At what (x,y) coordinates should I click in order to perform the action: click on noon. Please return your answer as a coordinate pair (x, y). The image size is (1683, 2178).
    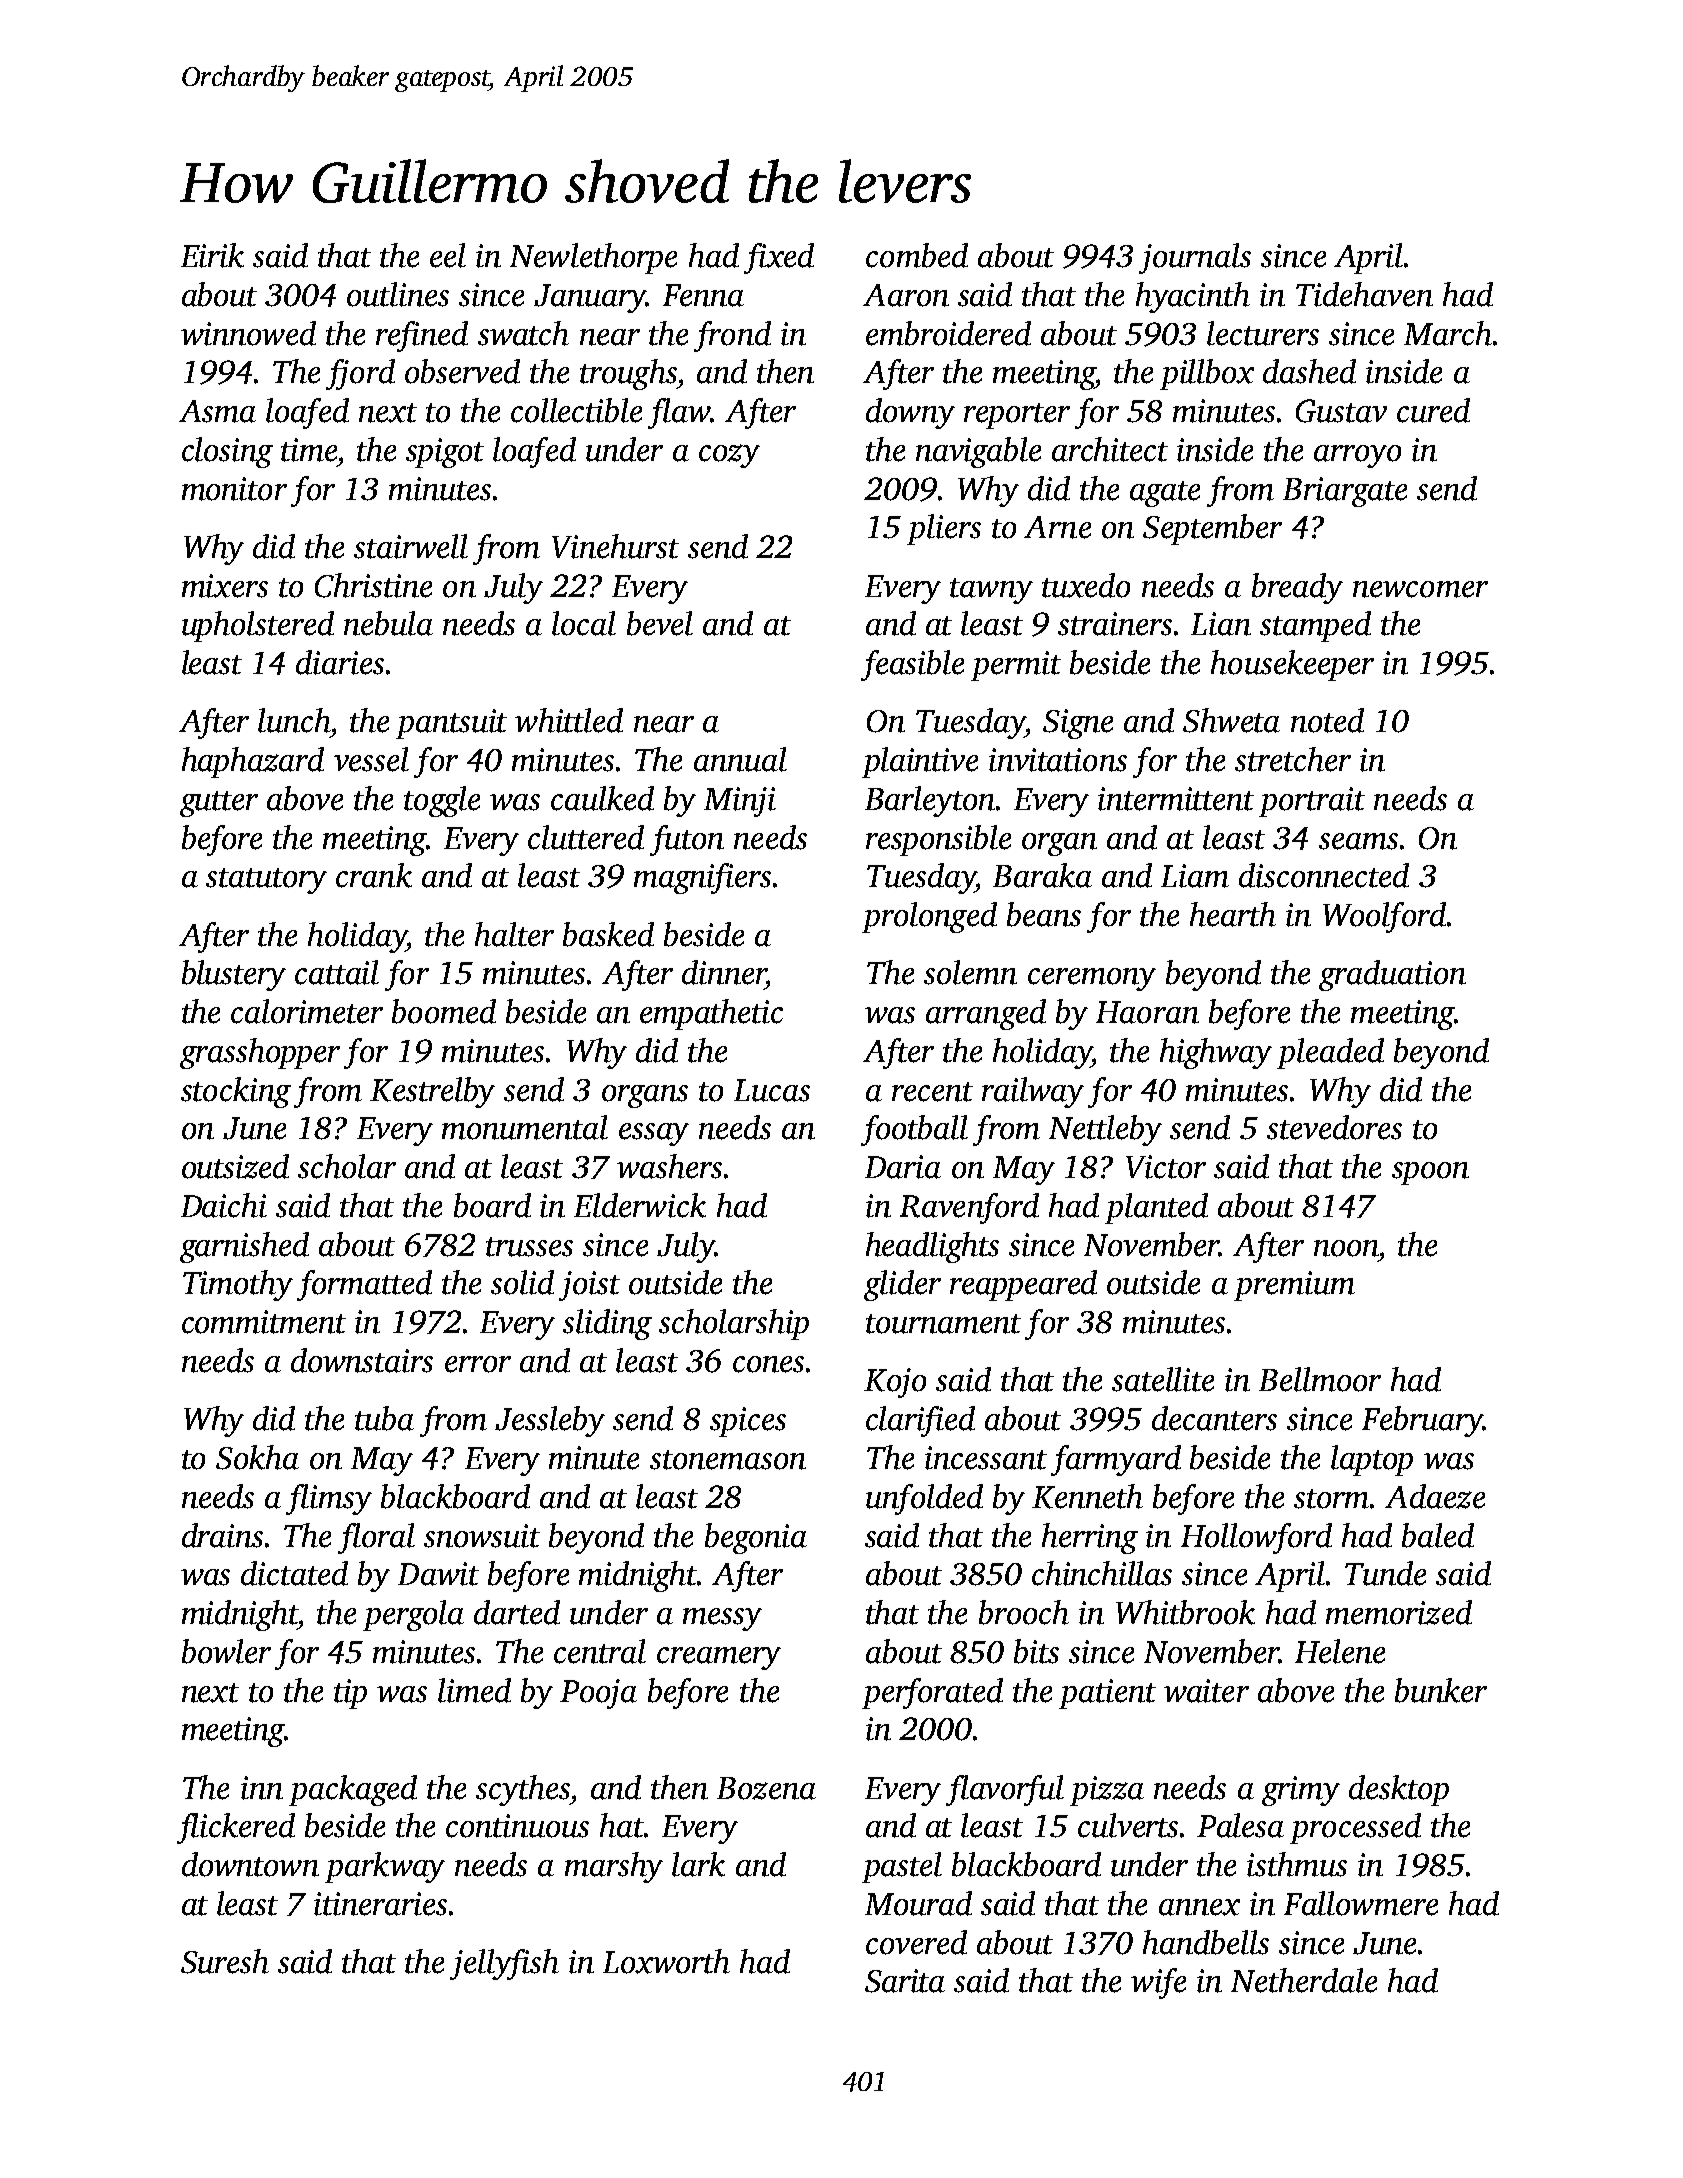
    Looking at the image, I should click on (1346, 1248).
